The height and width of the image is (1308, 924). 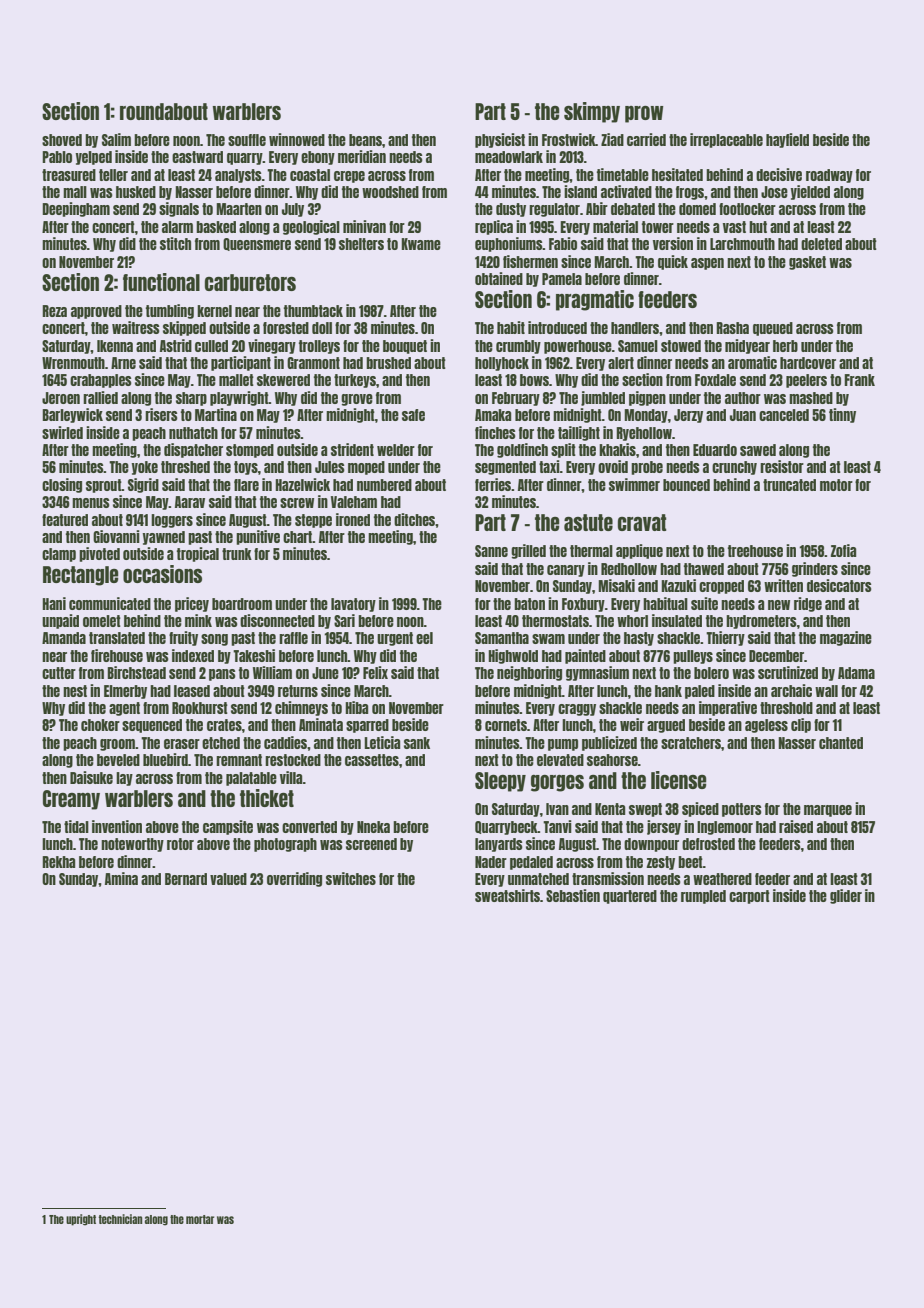 What do you see at coordinates (491, 551) in the image?
I see `Sanne` at bounding box center [491, 551].
